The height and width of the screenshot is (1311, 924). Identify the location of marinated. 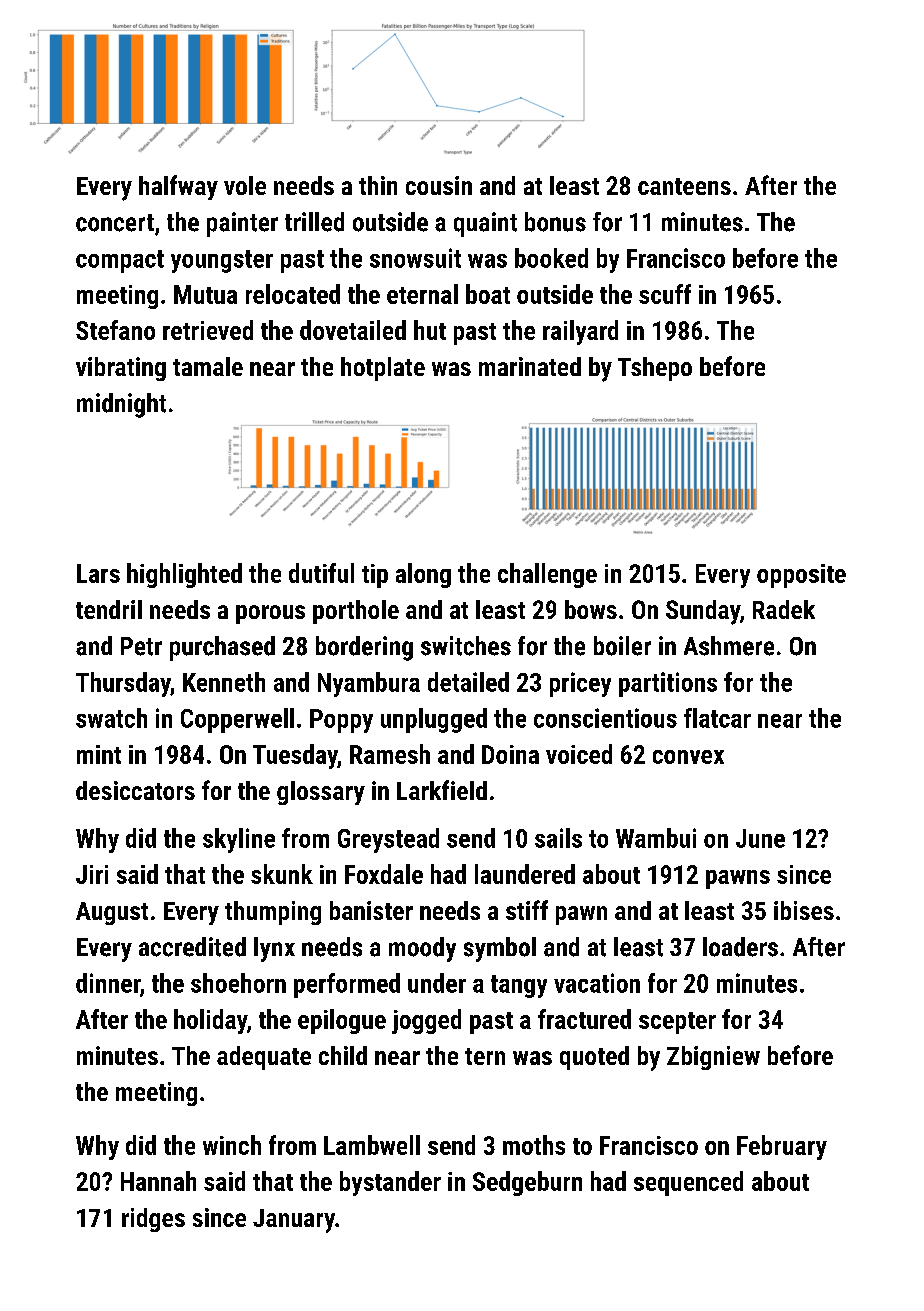
(530, 366).
